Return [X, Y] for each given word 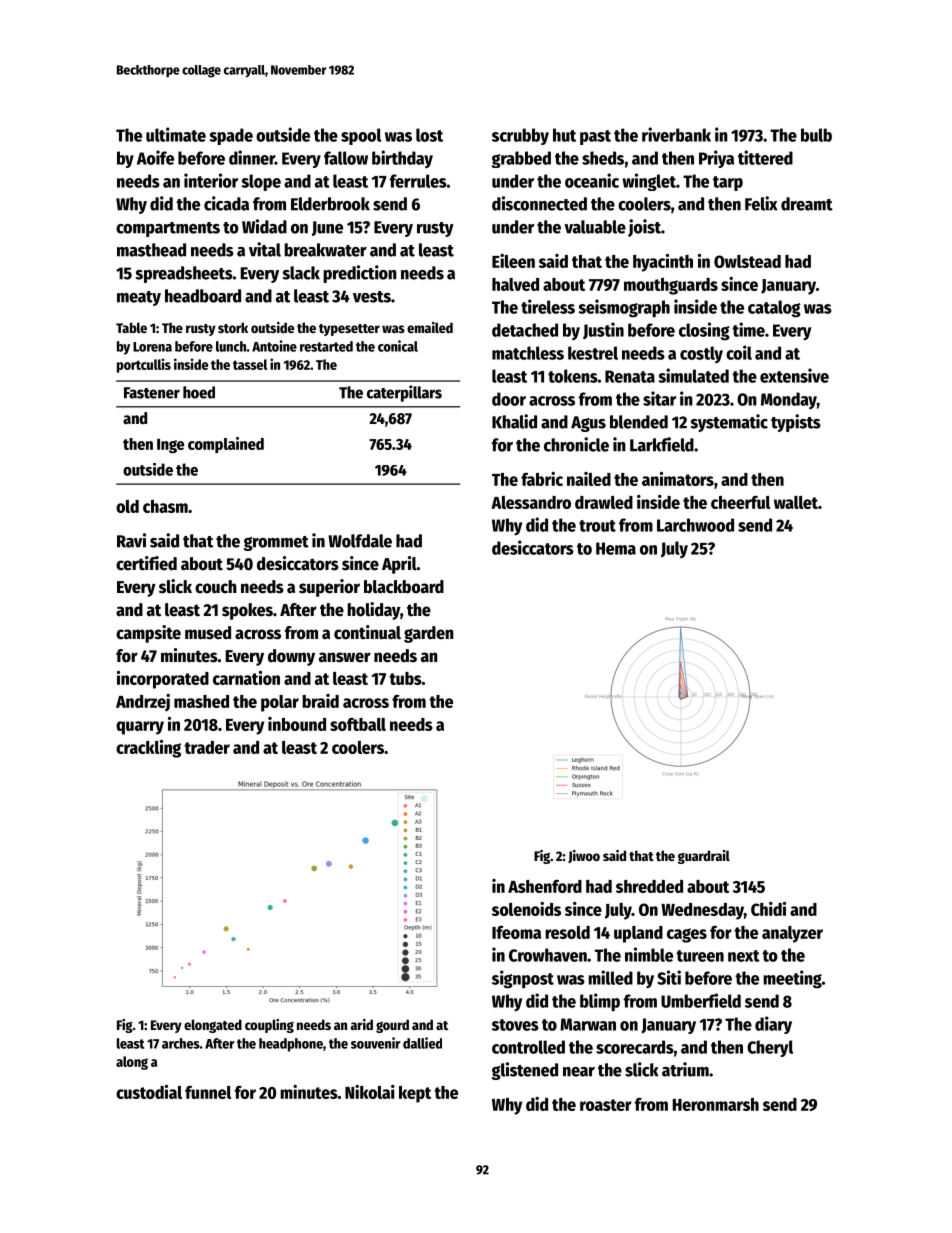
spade [231, 136]
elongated [213, 1026]
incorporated [163, 680]
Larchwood [695, 525]
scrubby [520, 136]
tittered [765, 157]
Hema [616, 548]
